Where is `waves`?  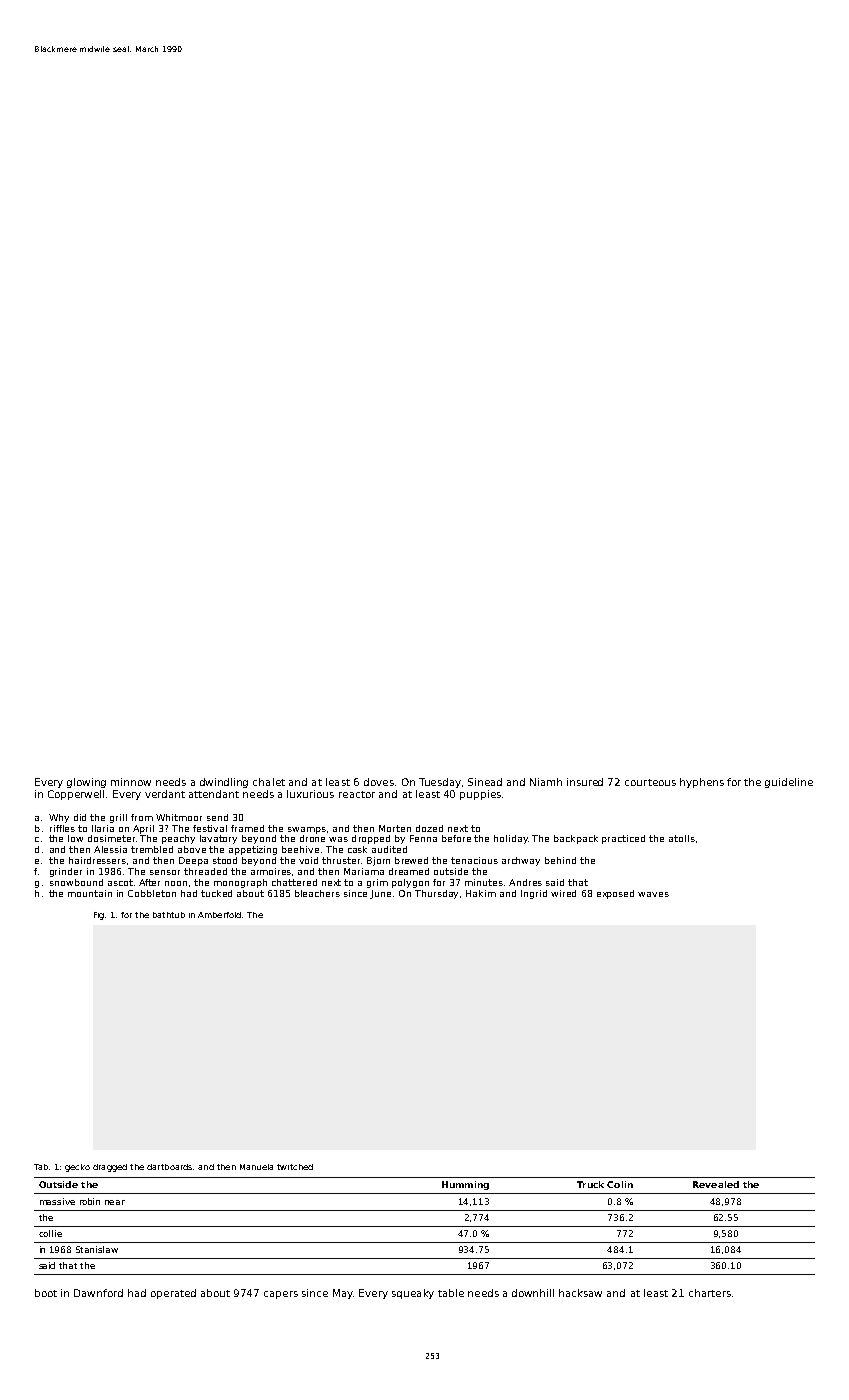
waves is located at coordinates (653, 894).
